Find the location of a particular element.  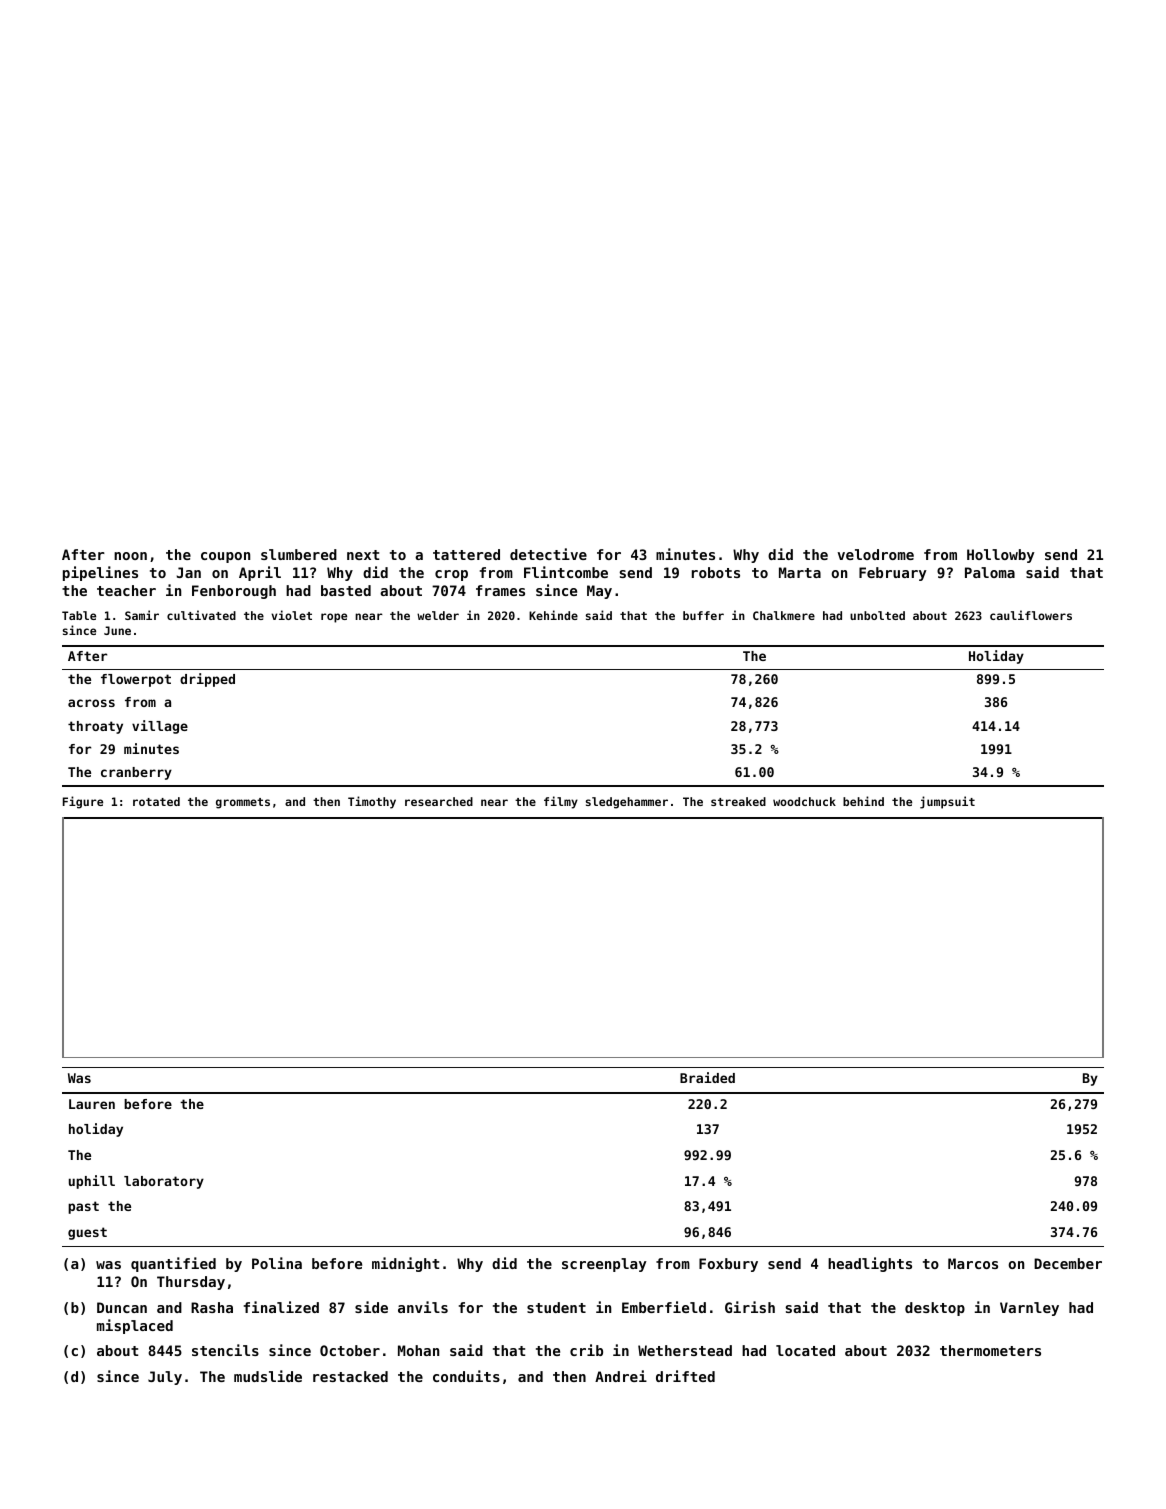

laboratory is located at coordinates (164, 1182).
